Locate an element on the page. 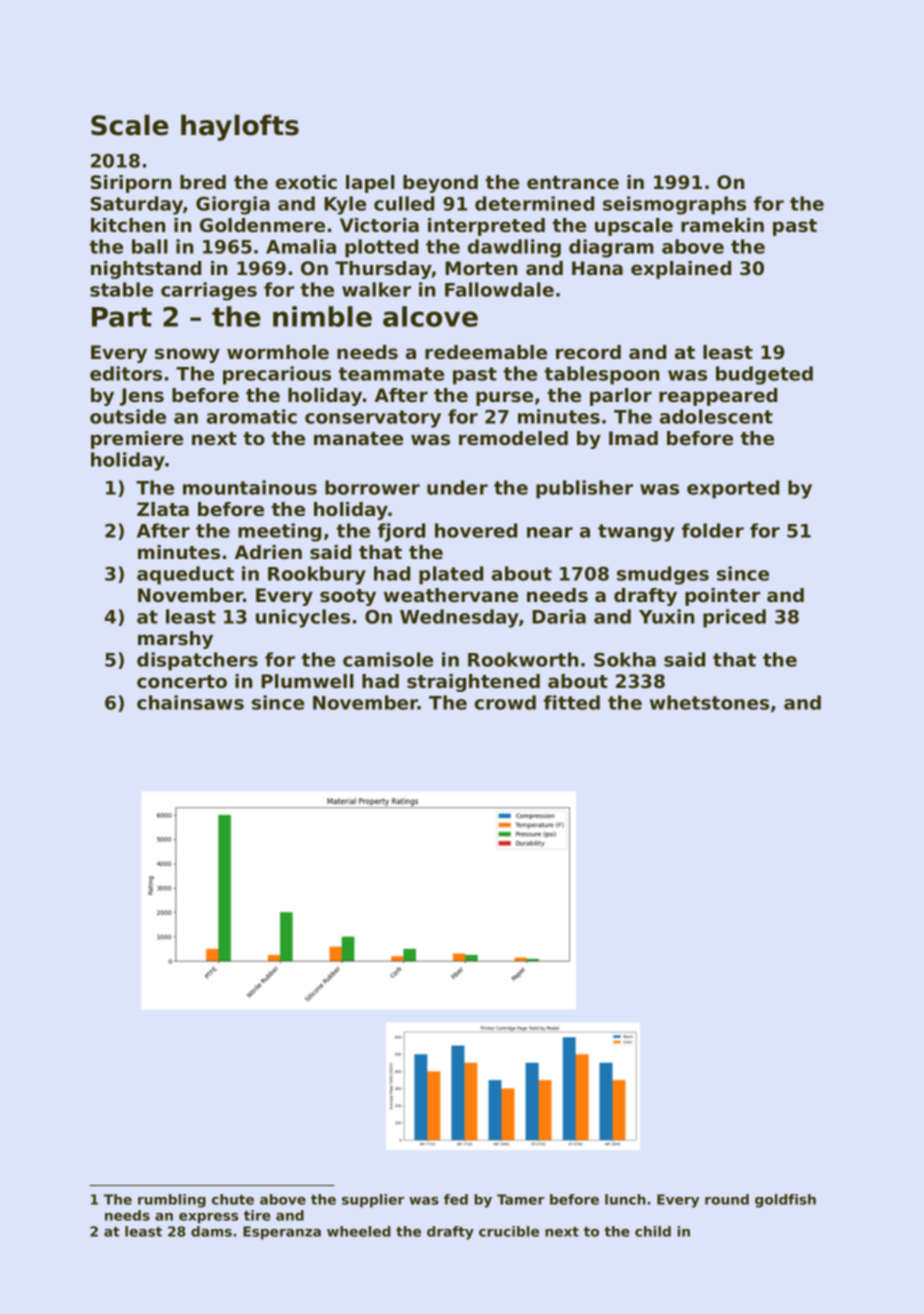  publisher is located at coordinates (584, 489).
